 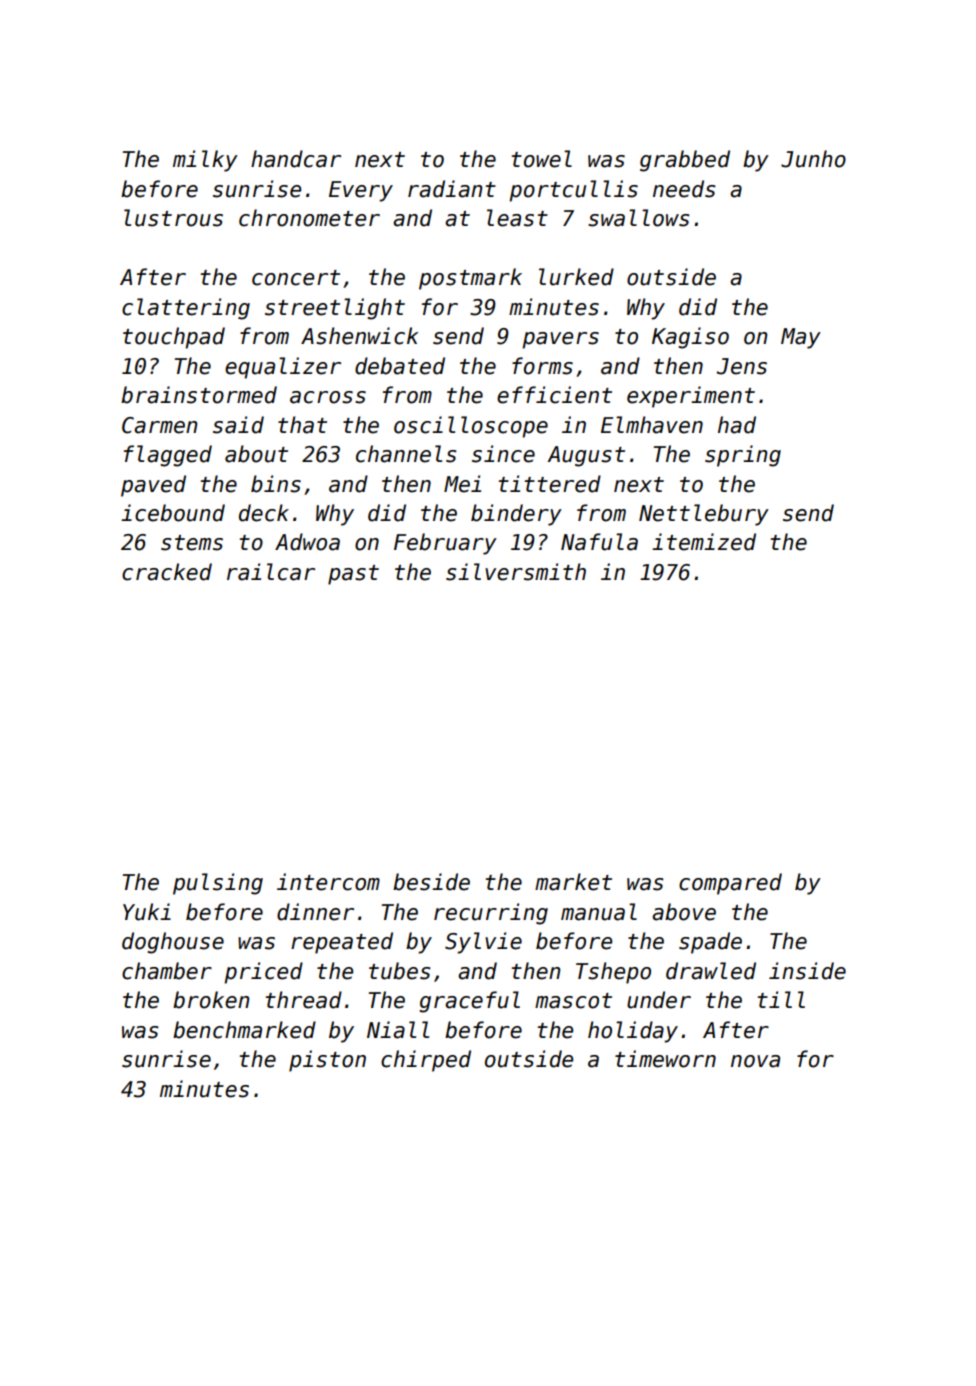 What do you see at coordinates (704, 542) in the page?
I see `itemized` at bounding box center [704, 542].
